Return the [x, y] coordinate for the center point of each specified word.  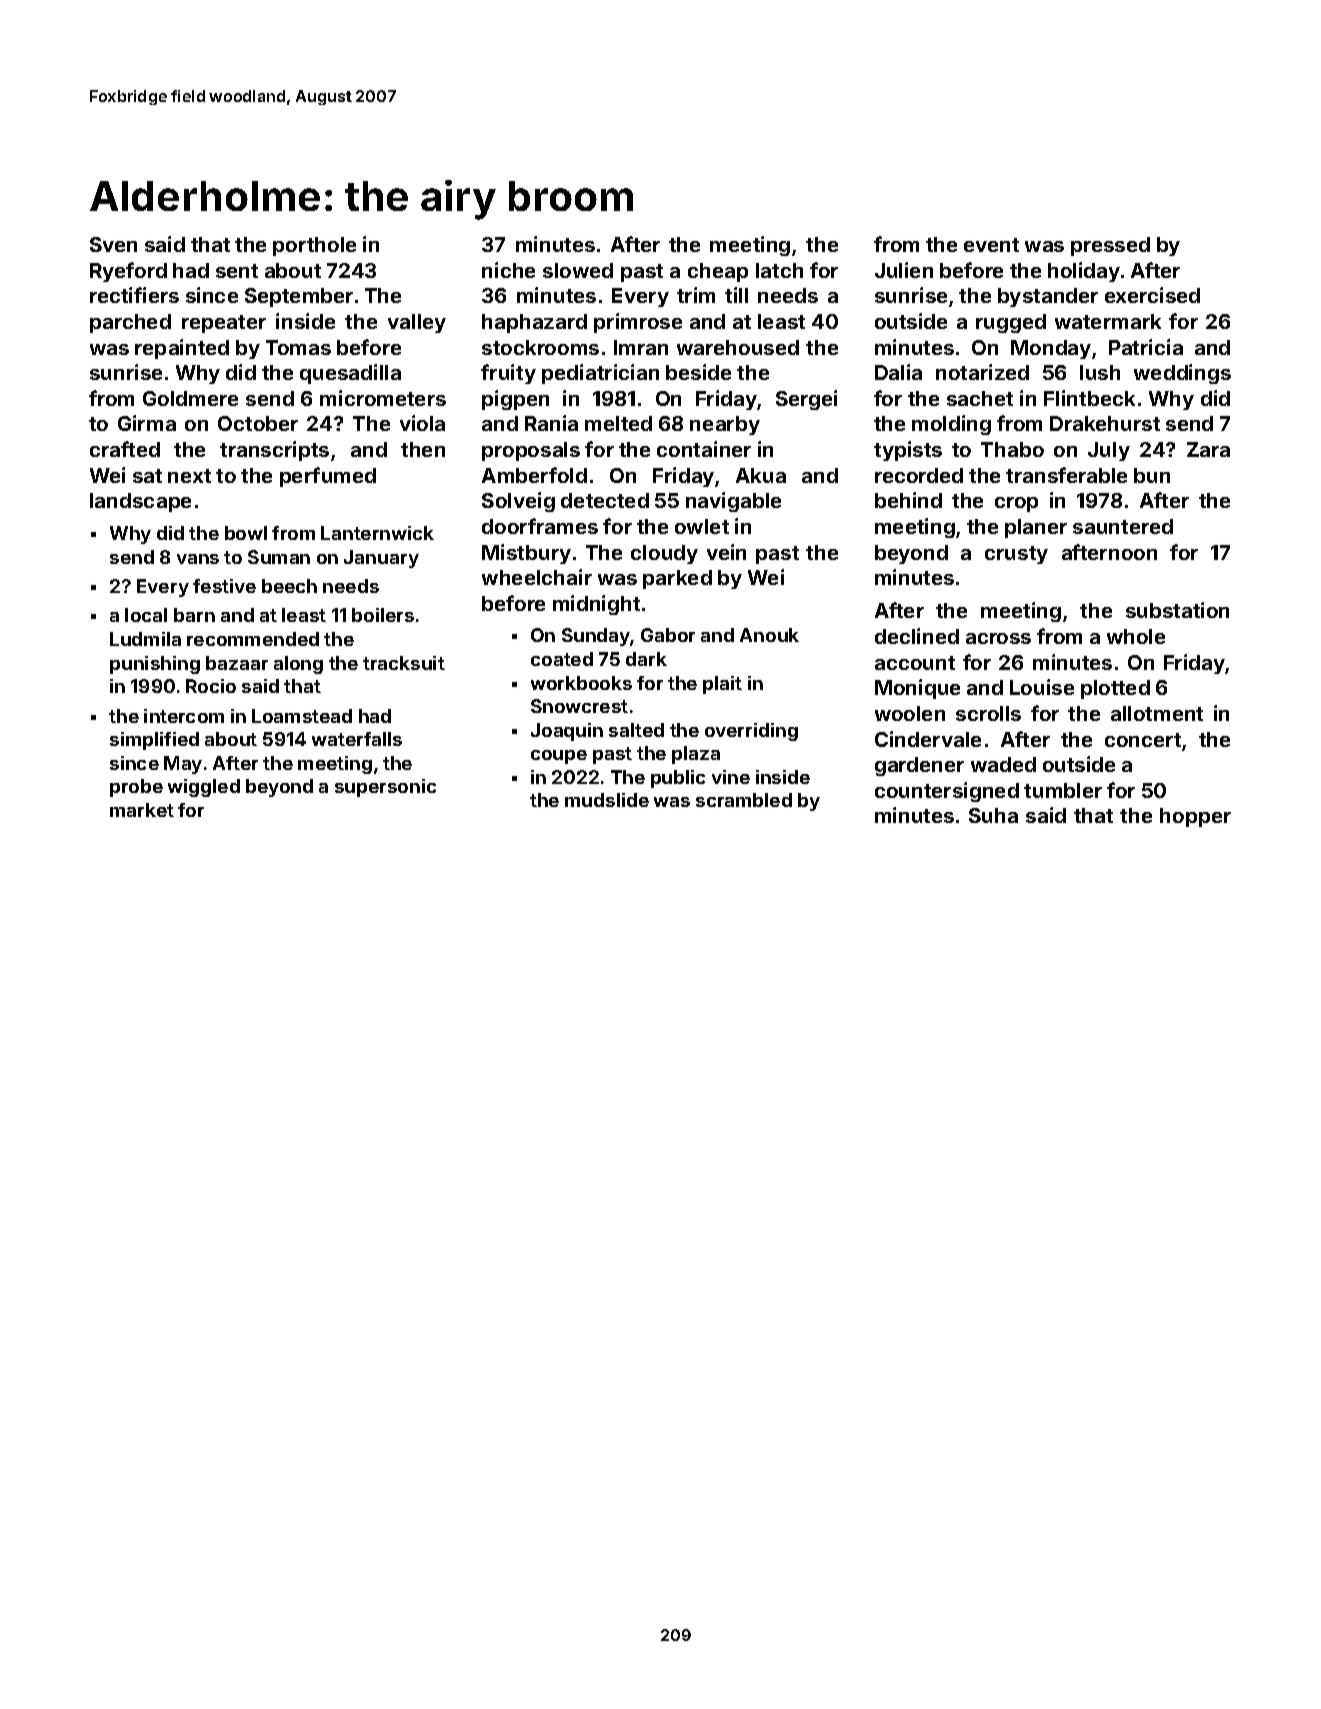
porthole [314, 246]
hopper [1195, 817]
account [915, 663]
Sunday [596, 637]
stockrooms [540, 347]
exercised [1152, 295]
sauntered [1123, 526]
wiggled [204, 788]
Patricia [1146, 347]
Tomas [298, 347]
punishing [155, 665]
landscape [140, 502]
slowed [578, 270]
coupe [559, 757]
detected [605, 500]
